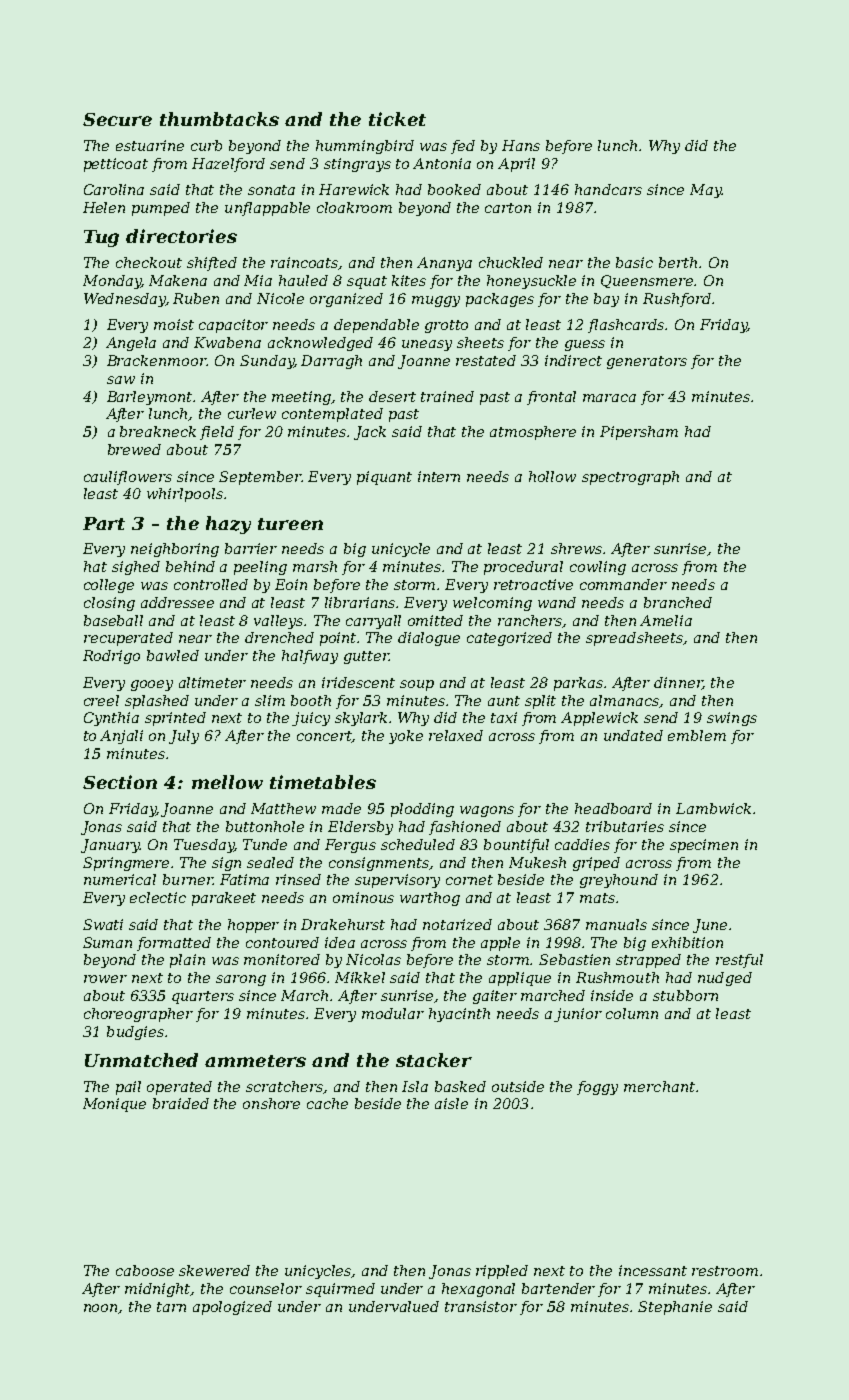  I want to click on spectrograph, so click(630, 478).
